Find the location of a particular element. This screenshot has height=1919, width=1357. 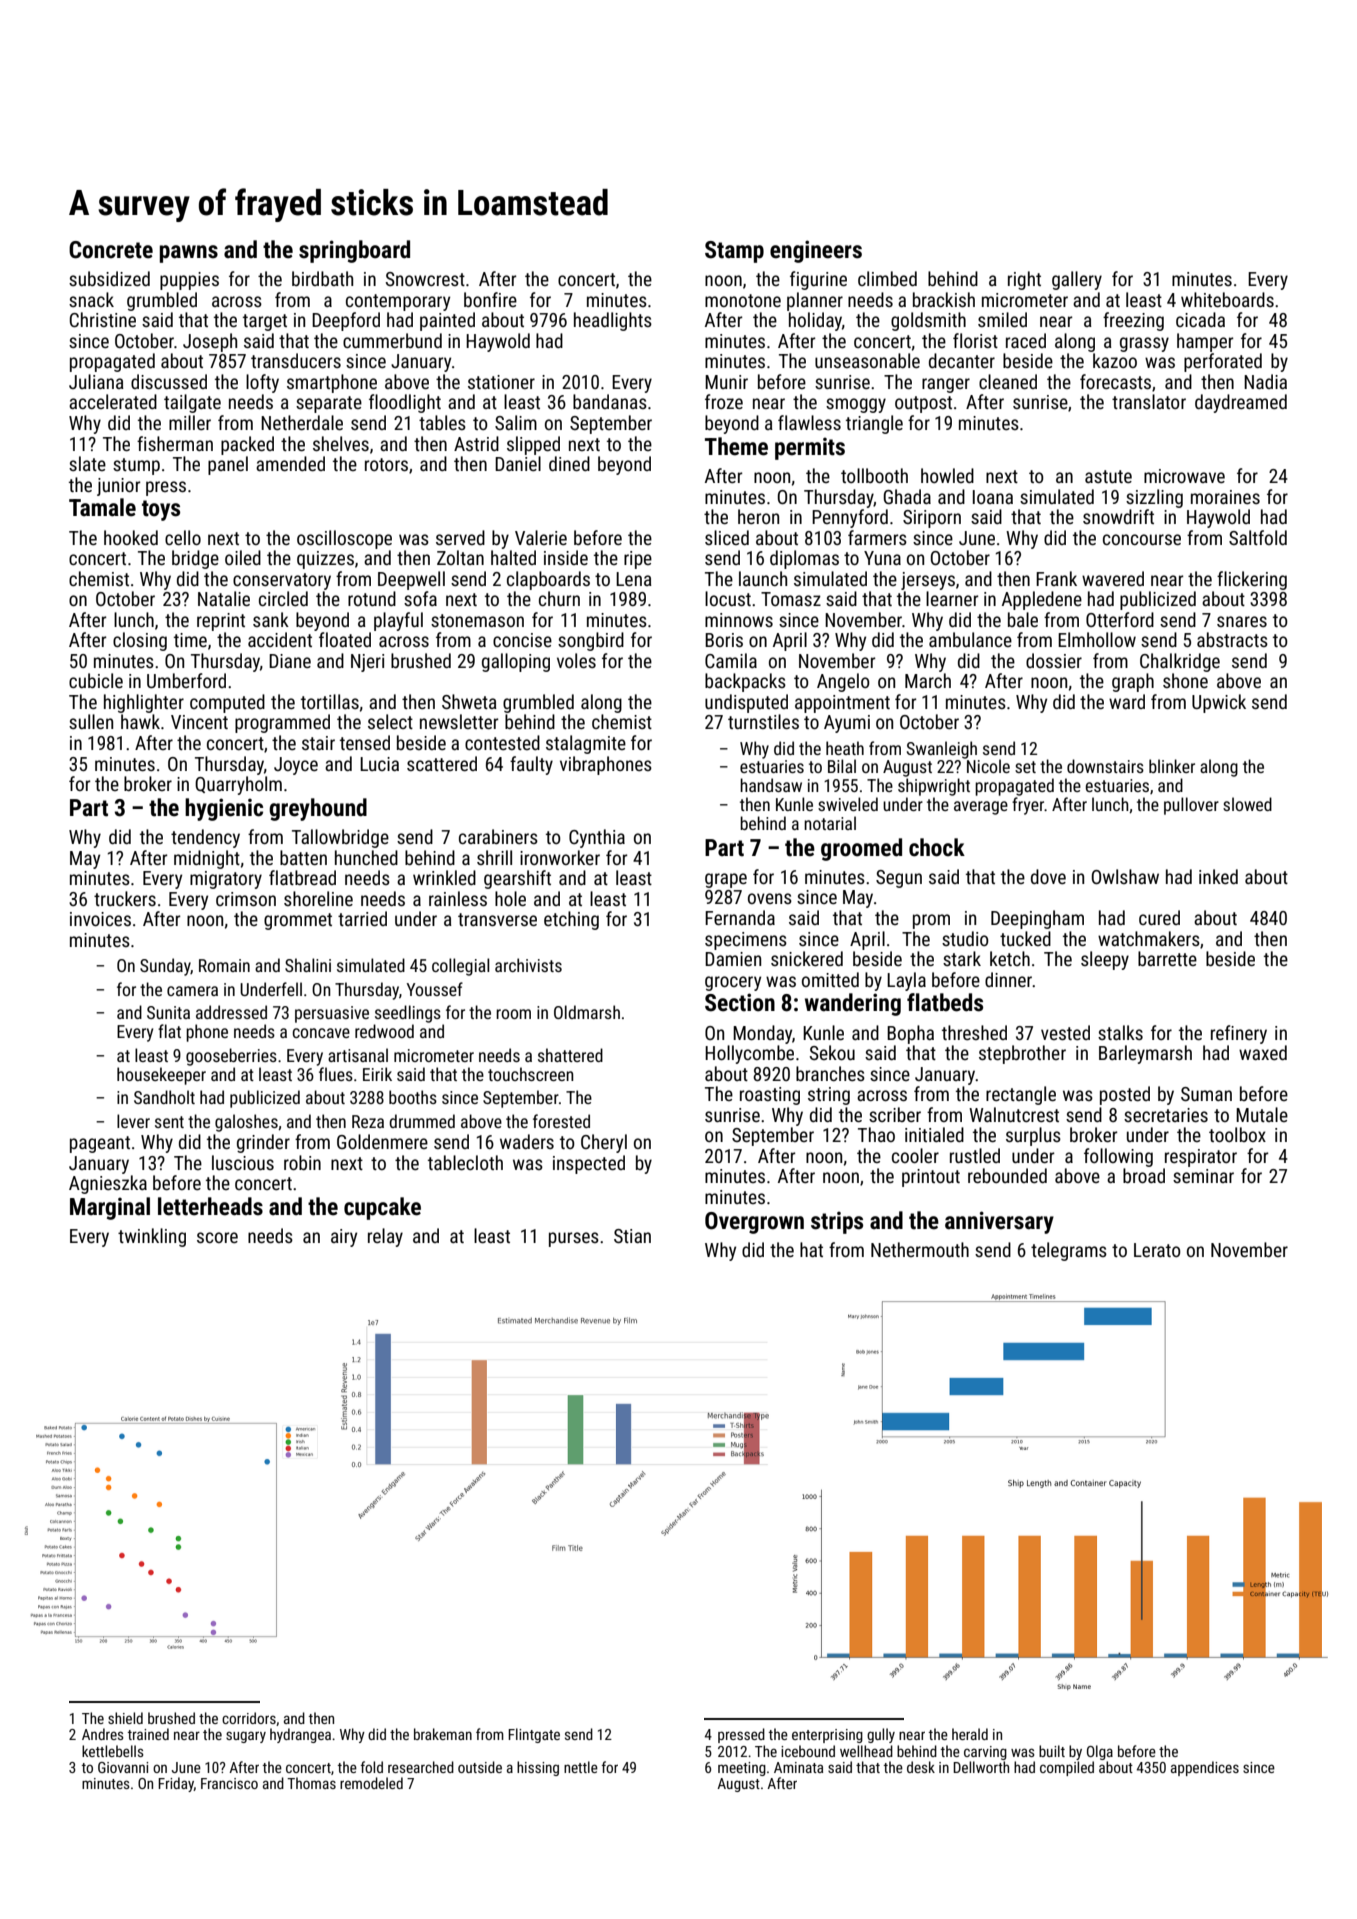

Sandholt is located at coordinates (164, 1097).
